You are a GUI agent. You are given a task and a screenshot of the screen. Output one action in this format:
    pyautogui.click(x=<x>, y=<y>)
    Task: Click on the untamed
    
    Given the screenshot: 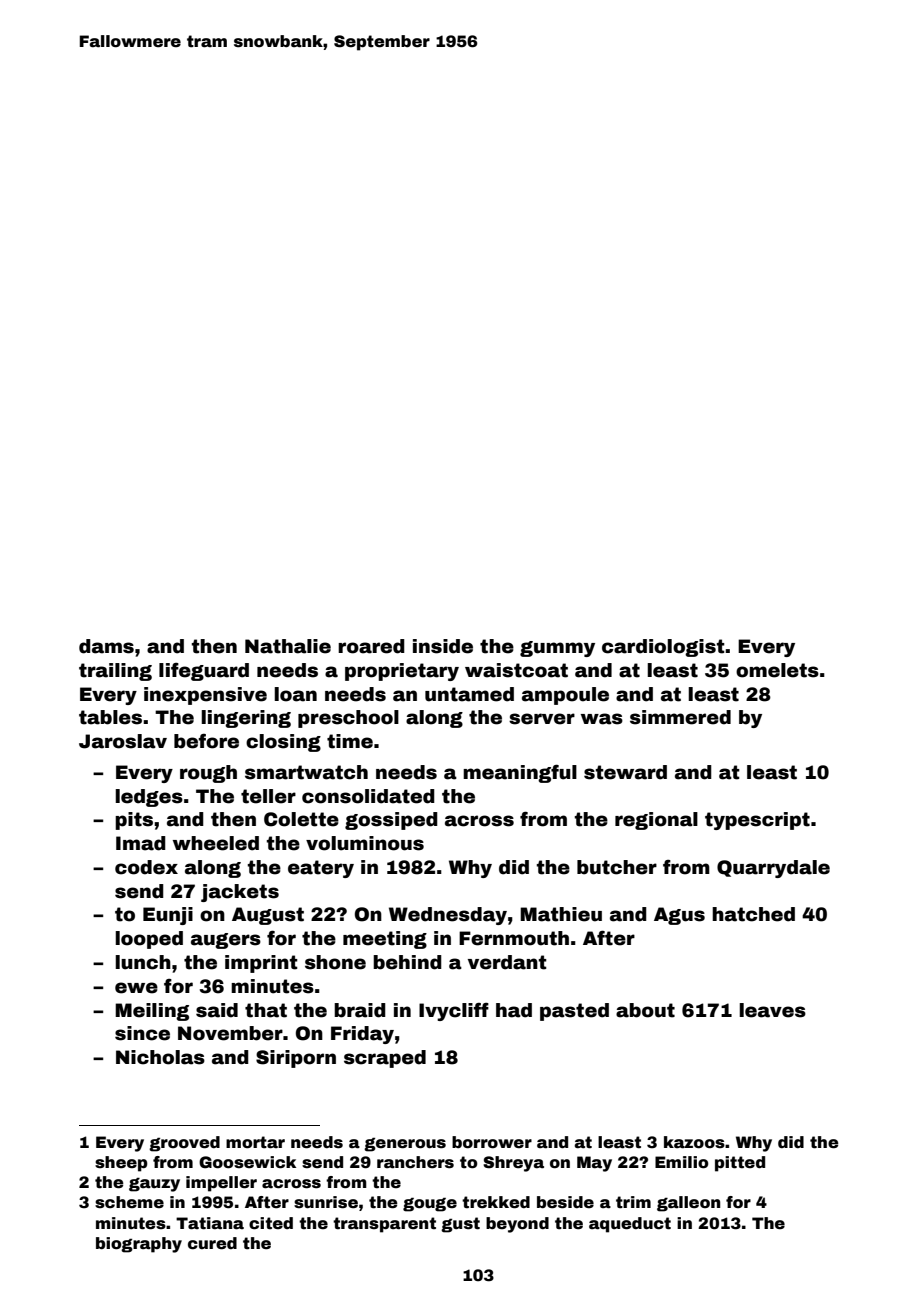 What is the action you would take?
    pyautogui.click(x=469, y=694)
